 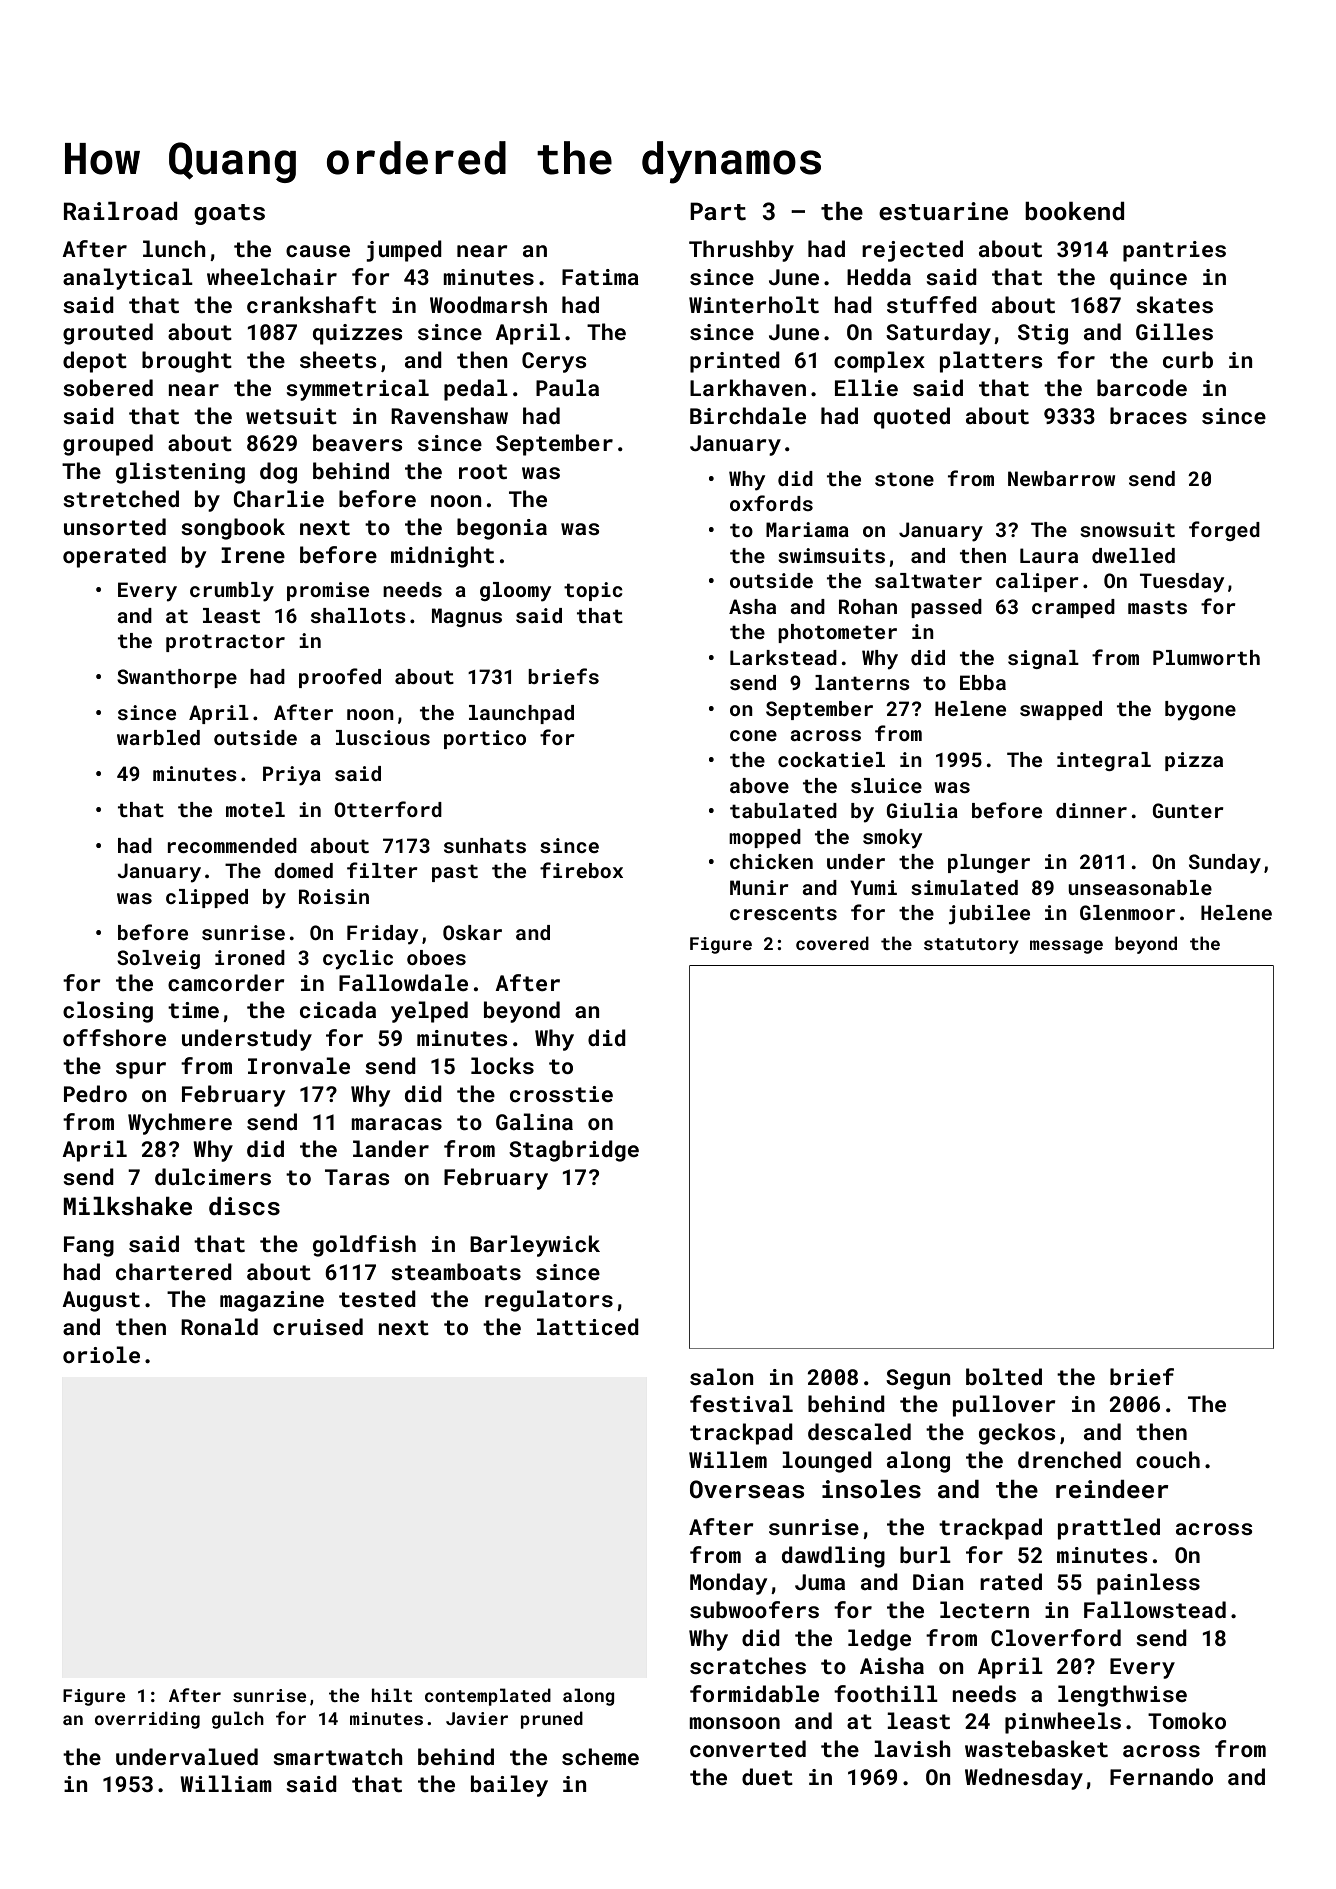 I want to click on bolted, so click(x=1004, y=1376).
